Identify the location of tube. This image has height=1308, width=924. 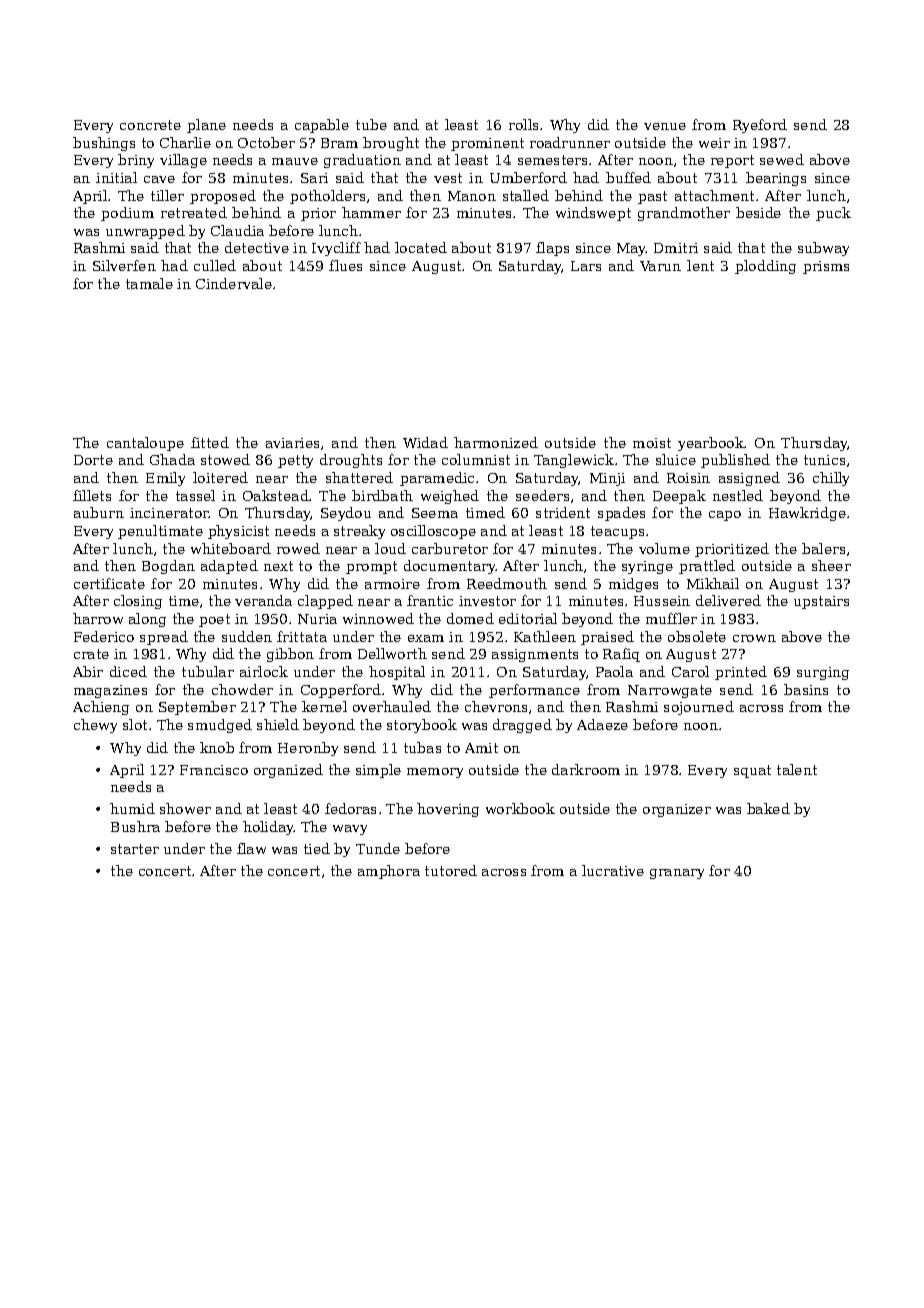
(371, 124).
